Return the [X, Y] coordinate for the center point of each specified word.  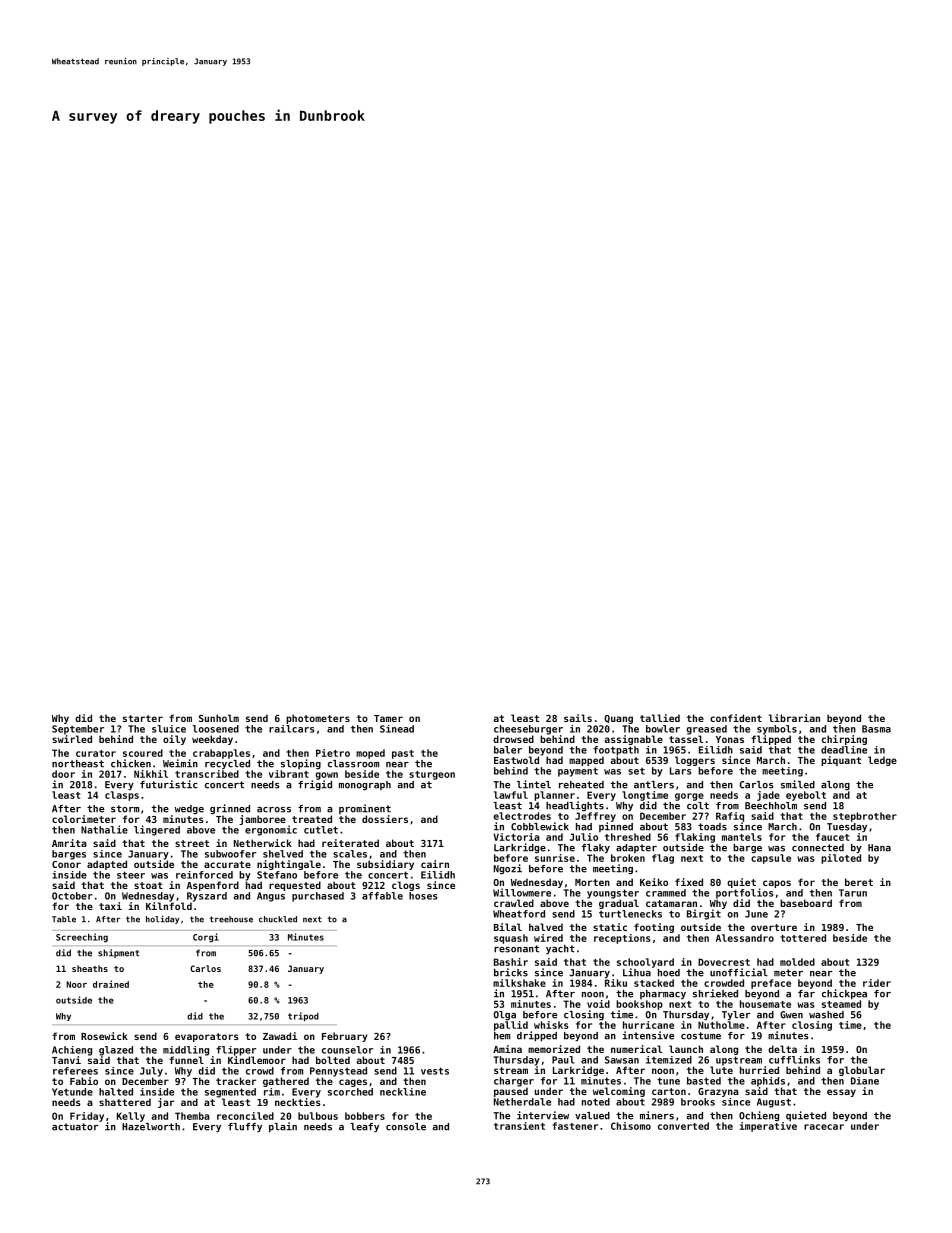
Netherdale [522, 1102]
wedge [189, 809]
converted [683, 1126]
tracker [236, 1081]
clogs [406, 886]
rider [877, 983]
